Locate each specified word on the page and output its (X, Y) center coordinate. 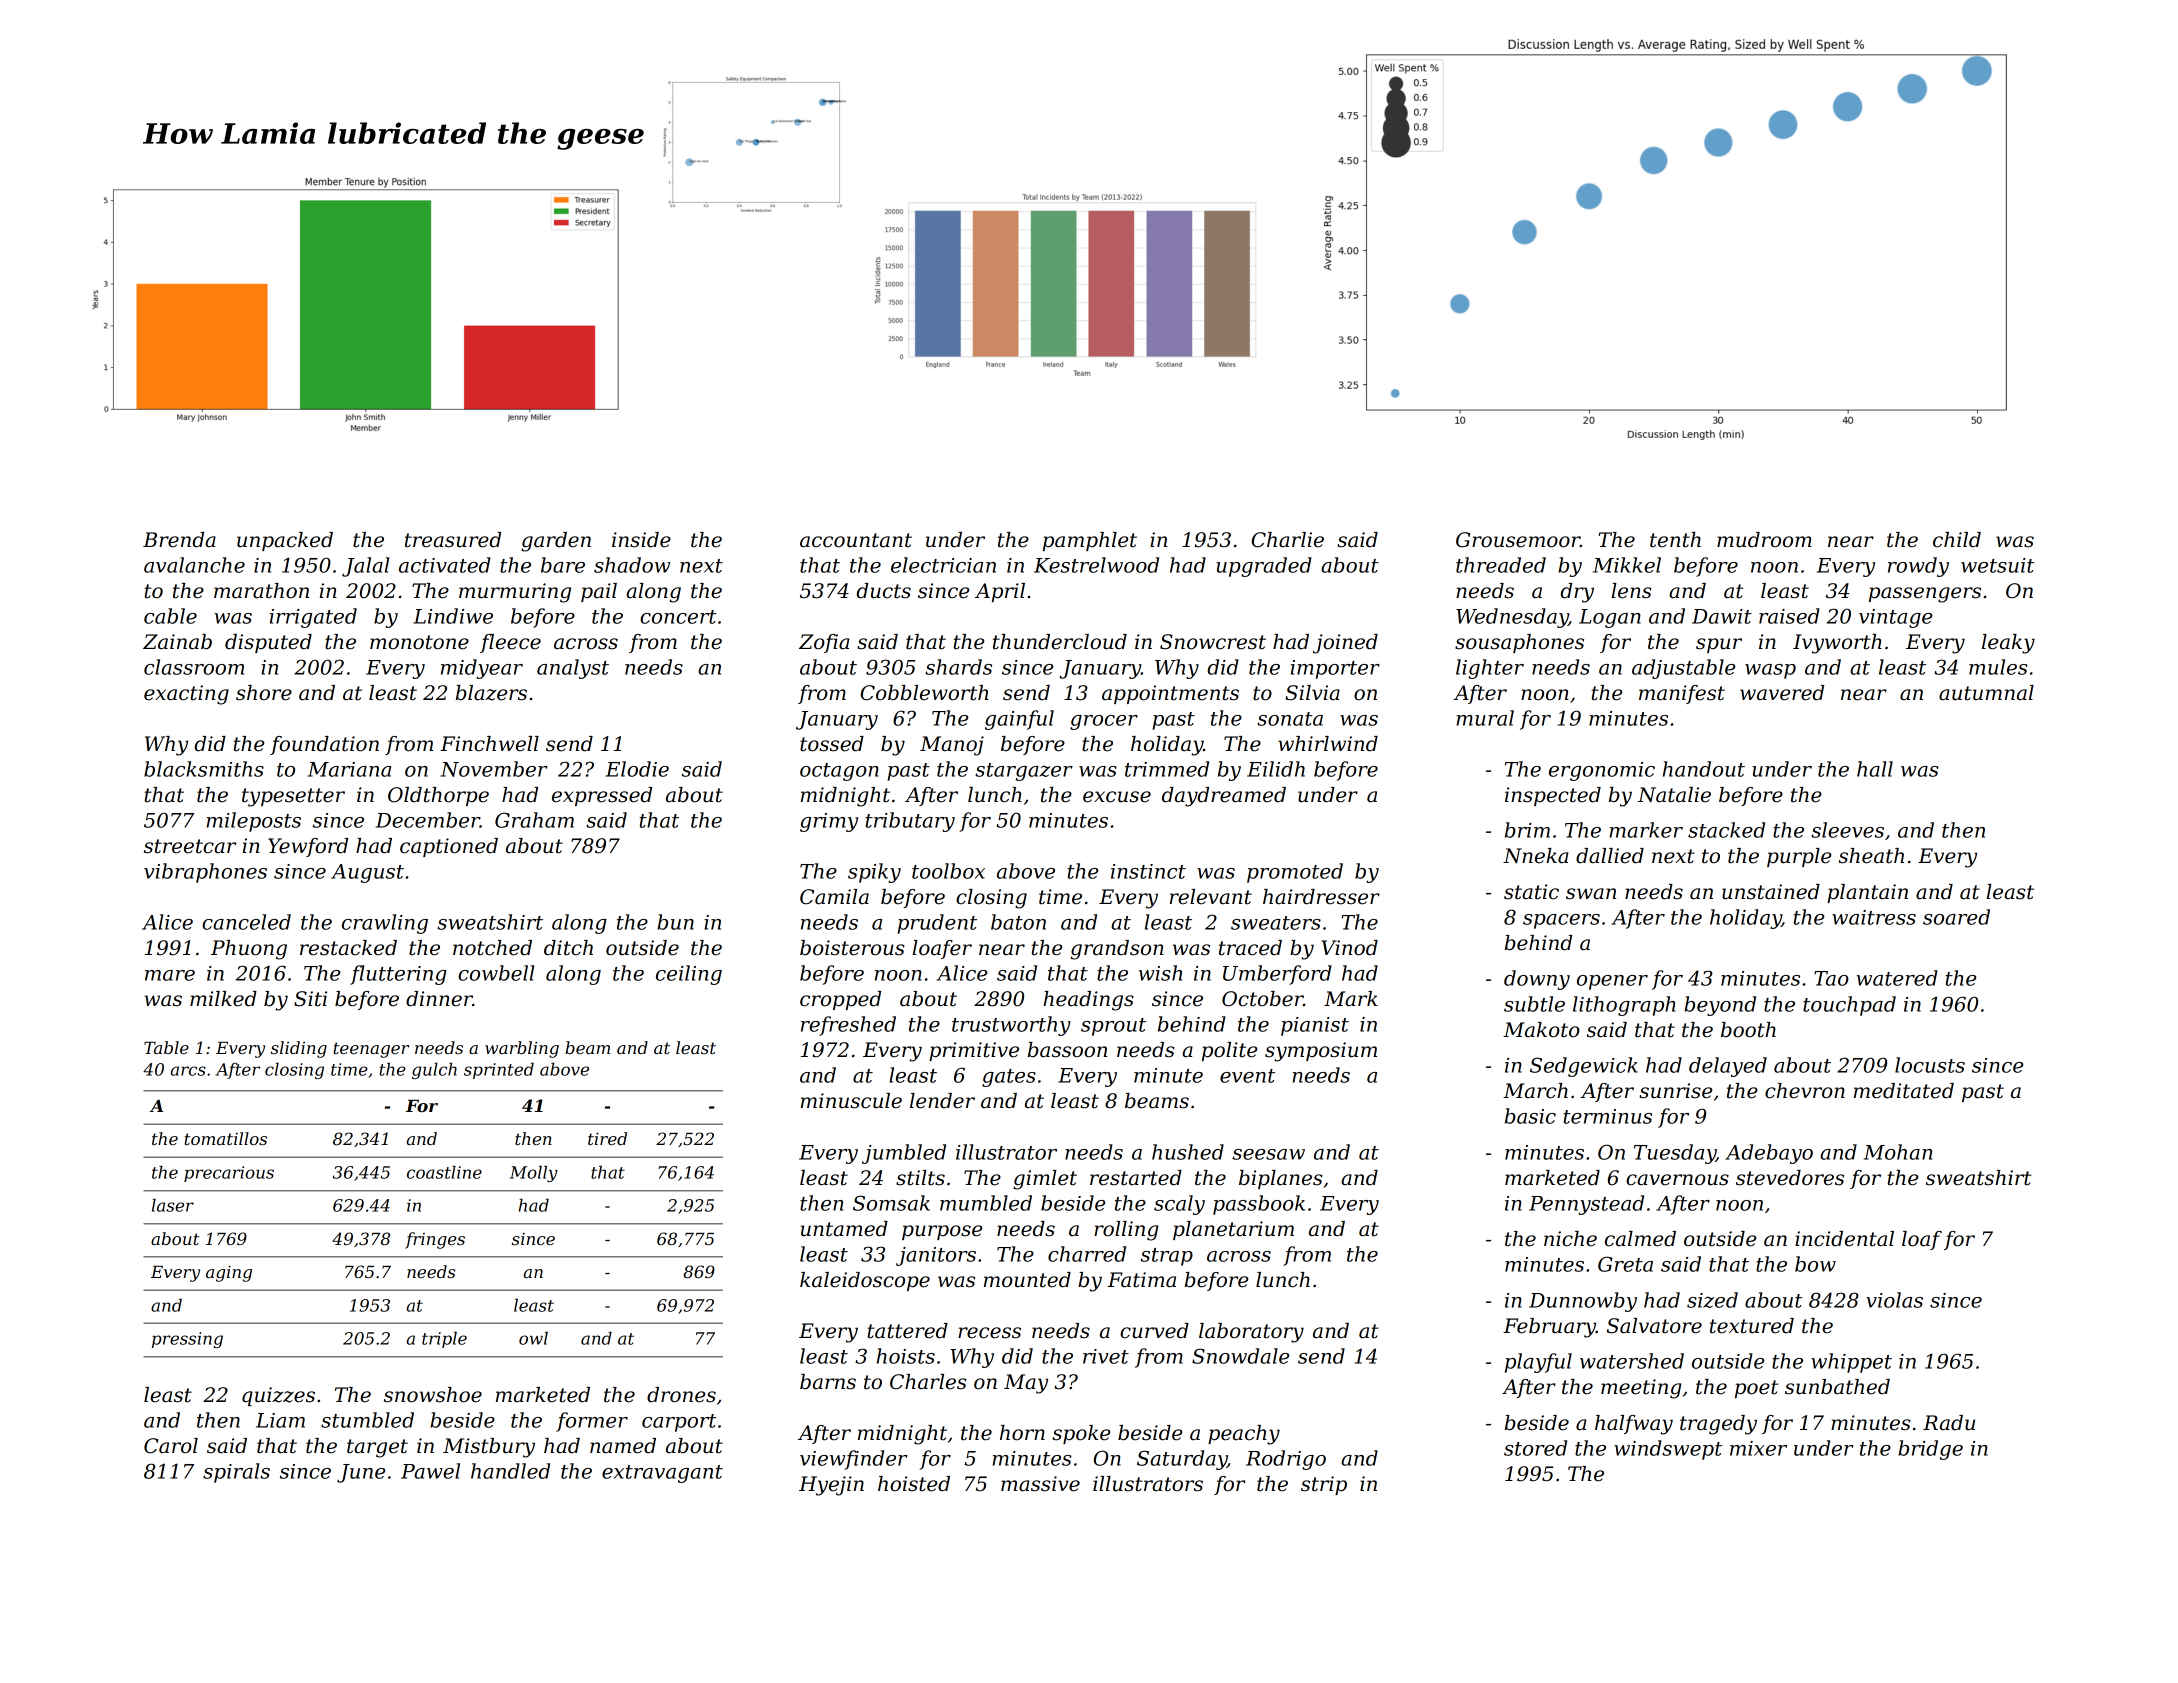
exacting (186, 695)
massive (1040, 1484)
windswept (1668, 1450)
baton (1018, 922)
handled (510, 1471)
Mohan (1898, 1152)
